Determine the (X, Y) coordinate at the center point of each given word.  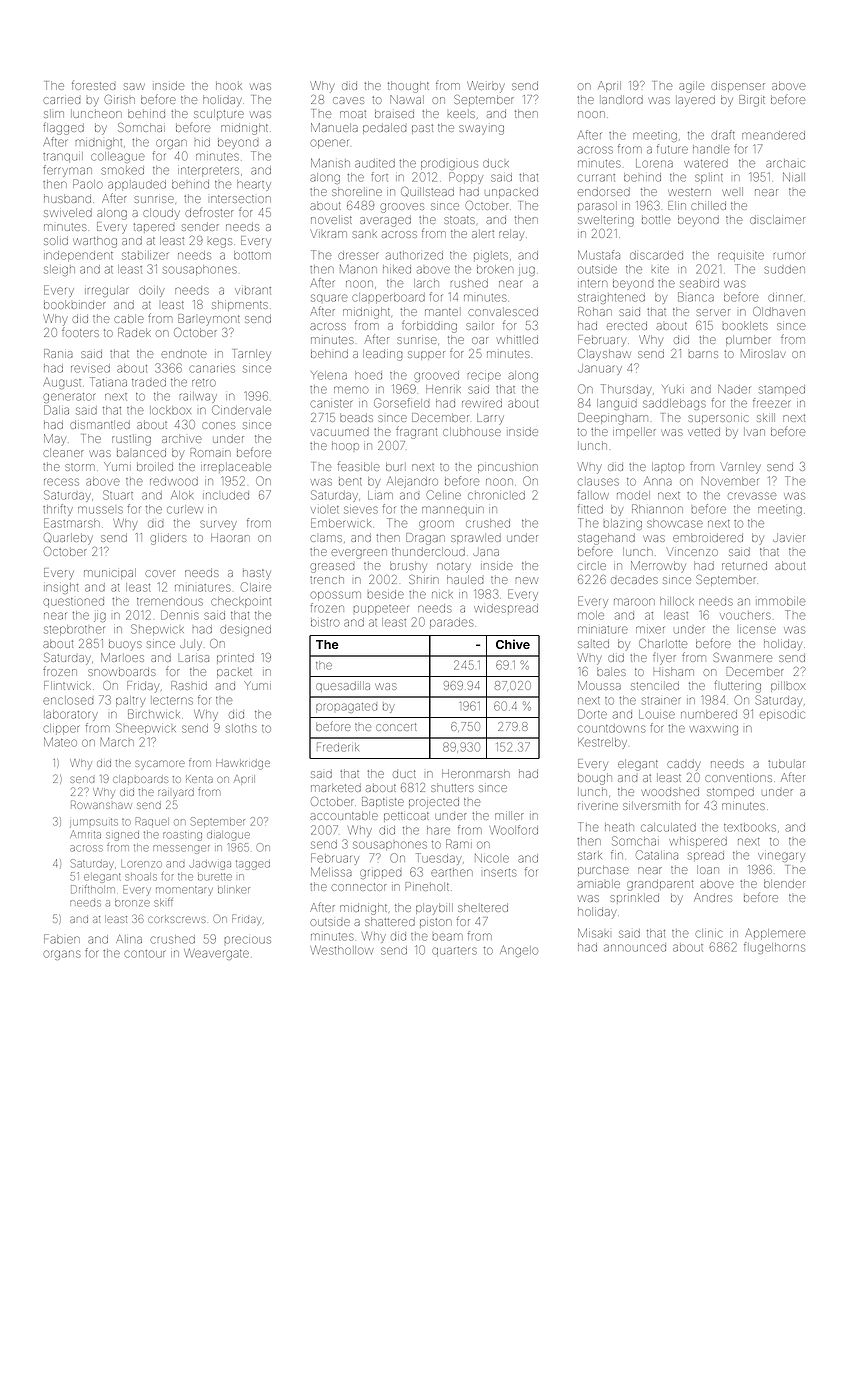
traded (149, 382)
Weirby (485, 87)
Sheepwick (146, 728)
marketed (336, 788)
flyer (664, 658)
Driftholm (93, 889)
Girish (119, 99)
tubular (786, 764)
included (226, 495)
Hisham (674, 672)
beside (386, 594)
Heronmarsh (476, 774)
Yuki (673, 389)
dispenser (738, 87)
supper (426, 355)
